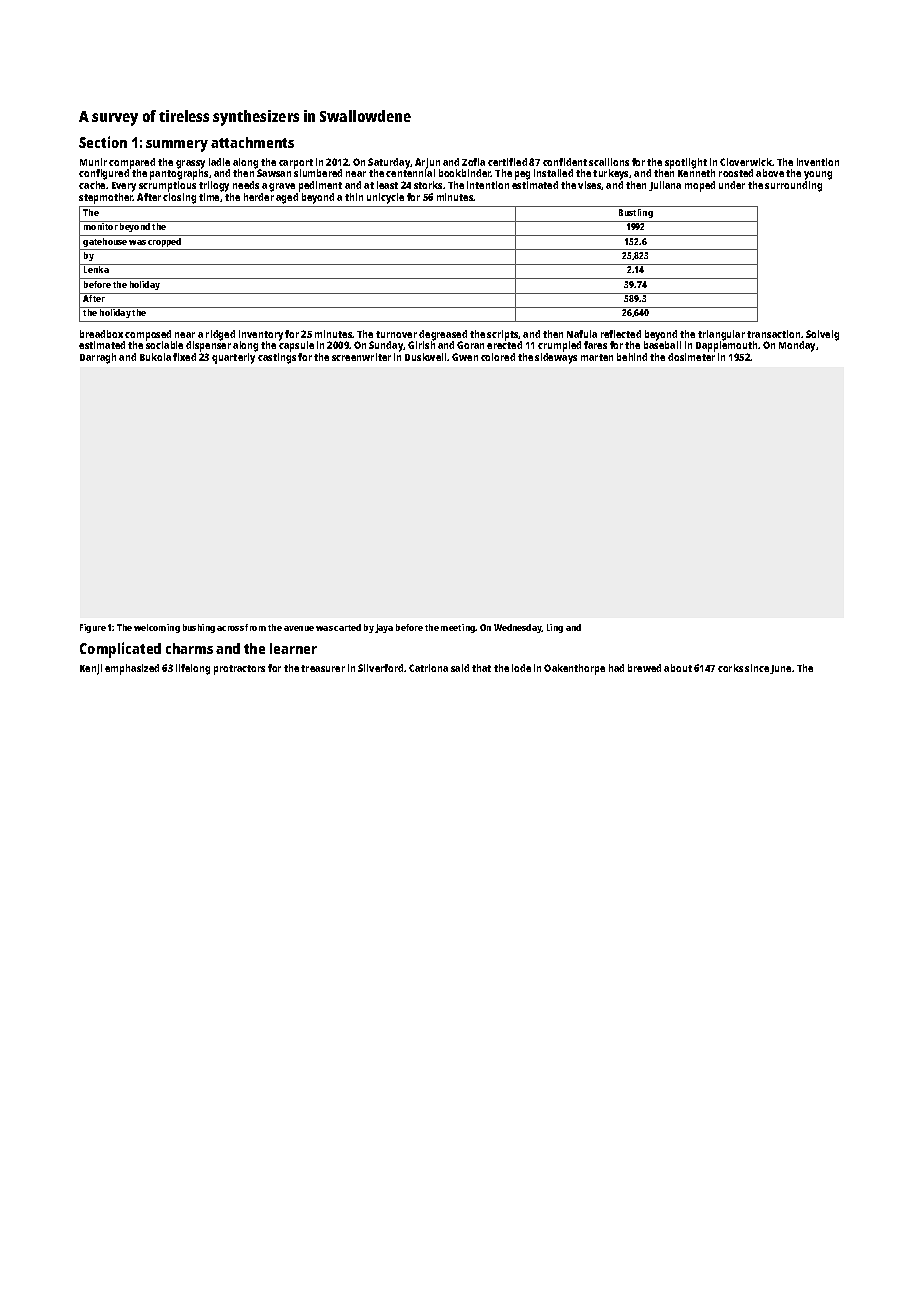  Describe the element at coordinates (518, 628) in the document. I see `Wednesday` at that location.
